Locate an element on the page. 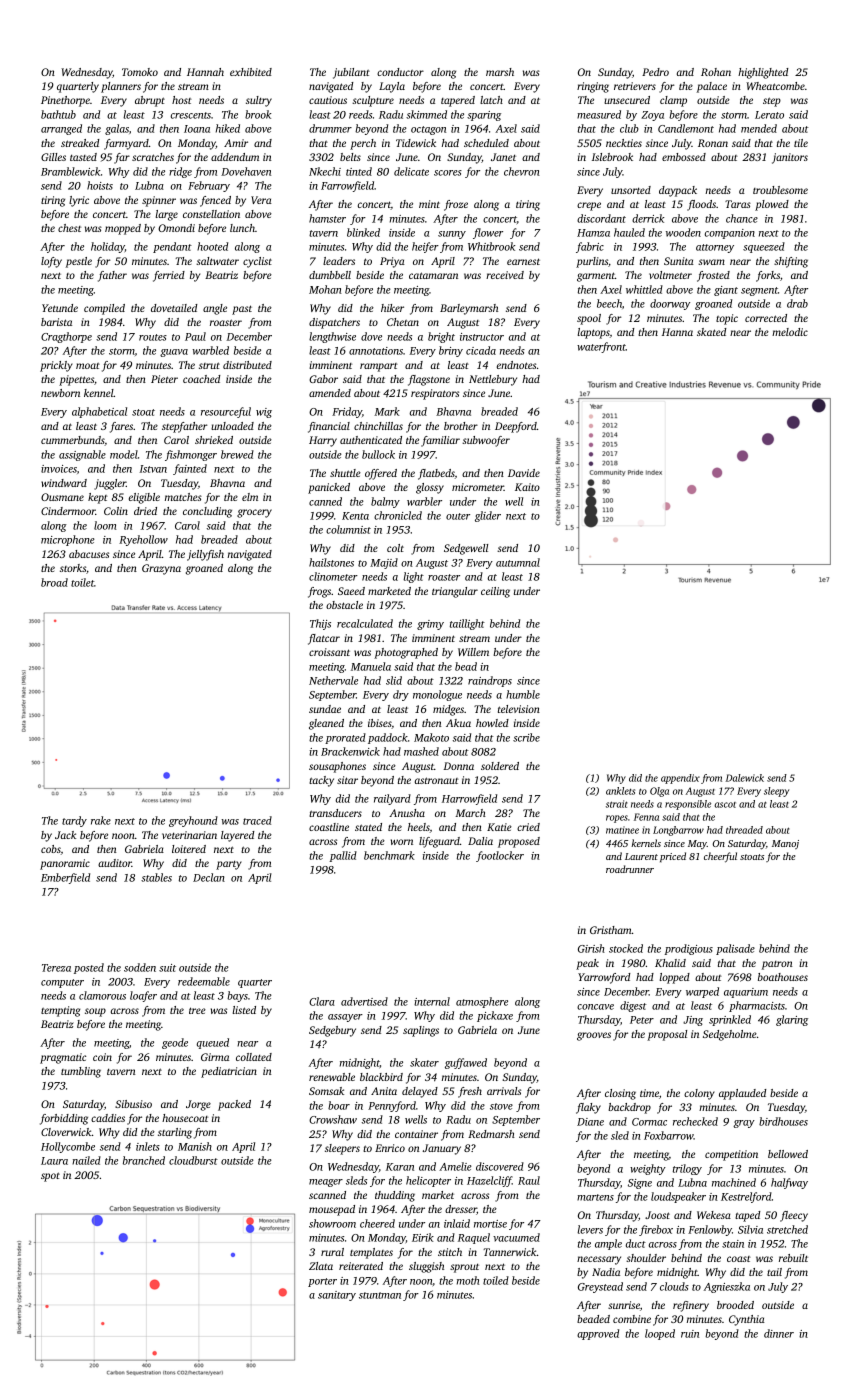 The width and height of the page is (849, 1400). matches is located at coordinates (183, 497).
